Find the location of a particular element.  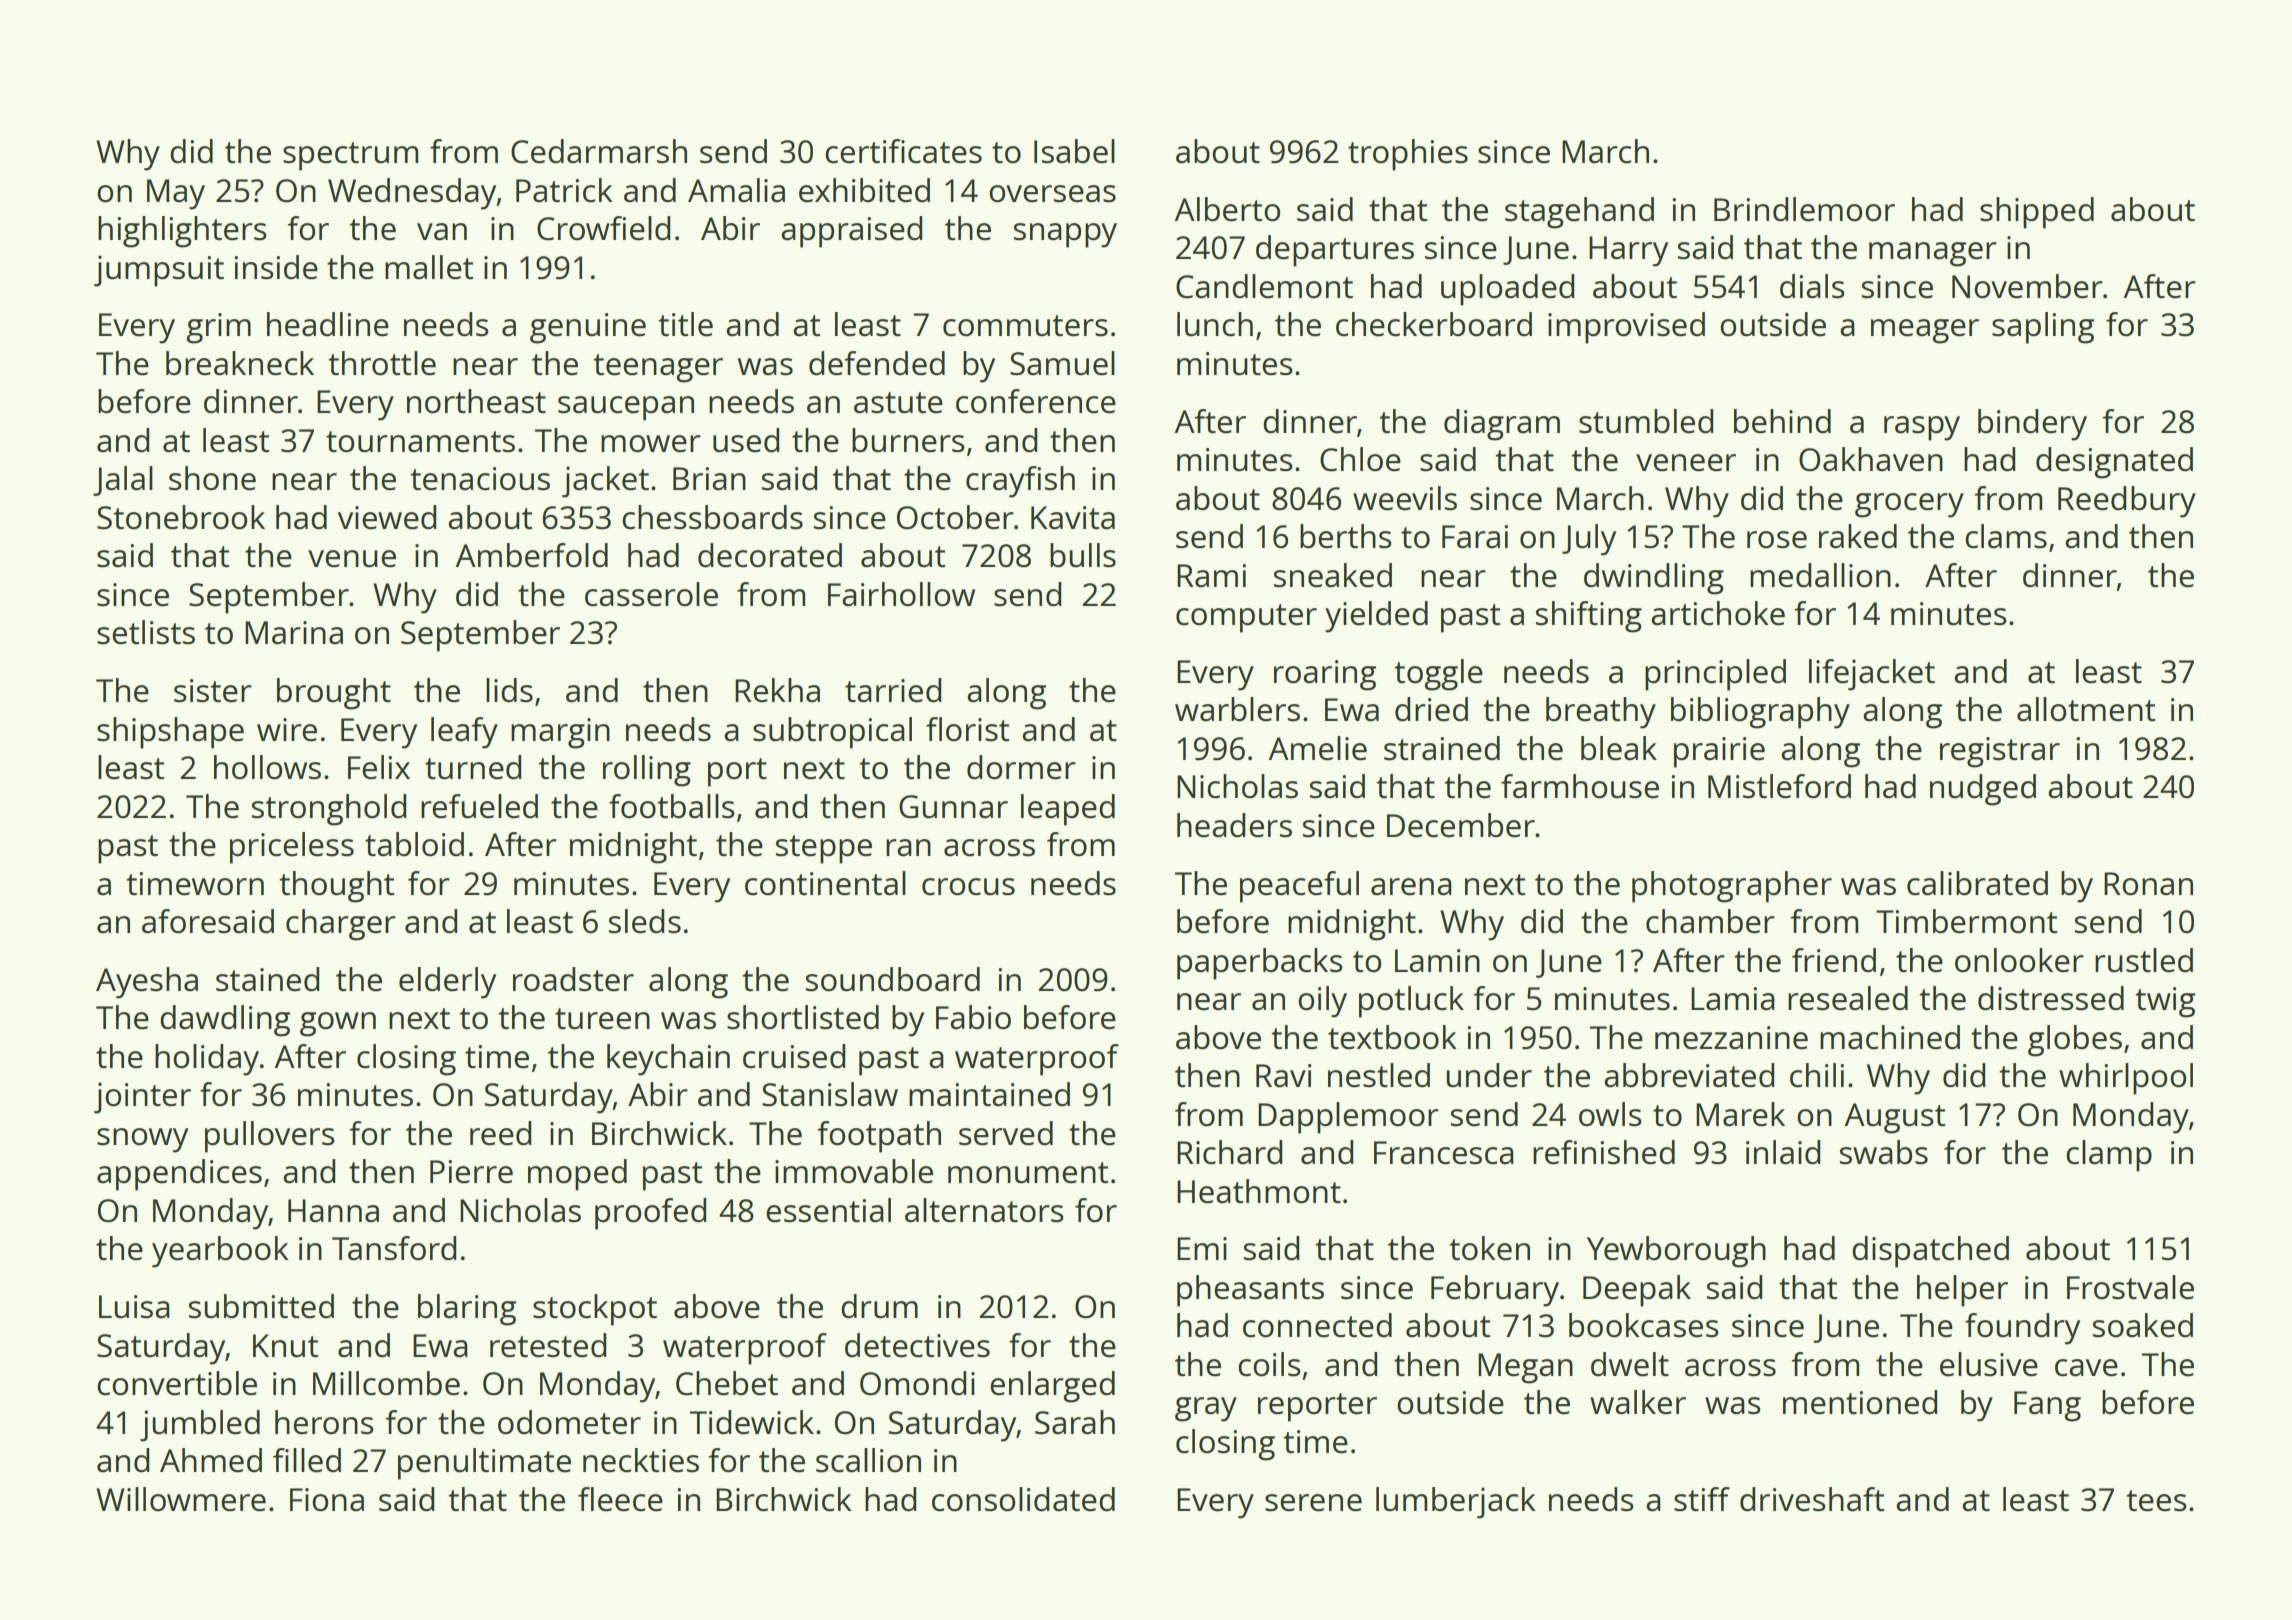

margin is located at coordinates (560, 733).
